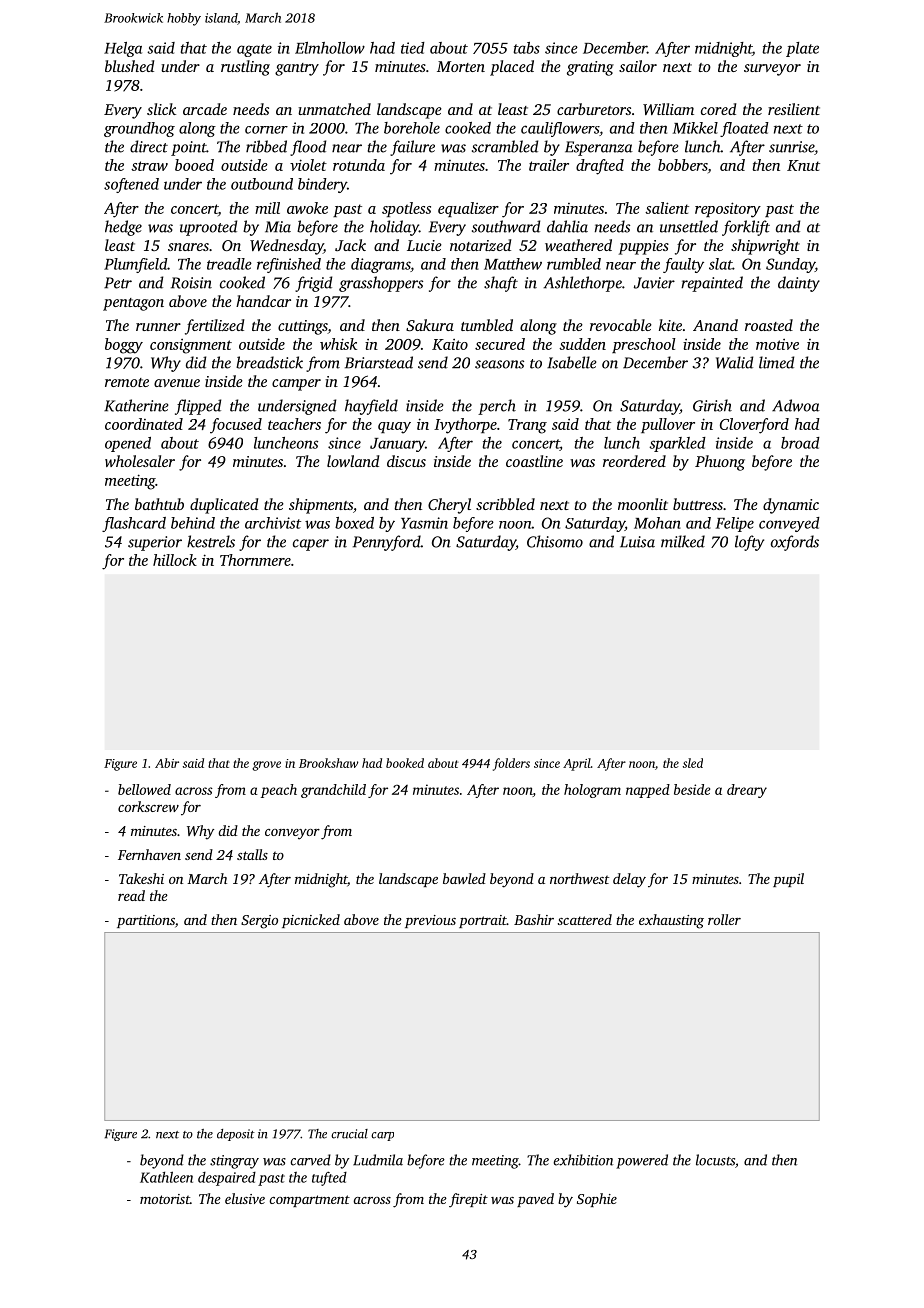 This screenshot has width=924, height=1308. Describe the element at coordinates (465, 426) in the screenshot. I see `Ivythorpe` at that location.
